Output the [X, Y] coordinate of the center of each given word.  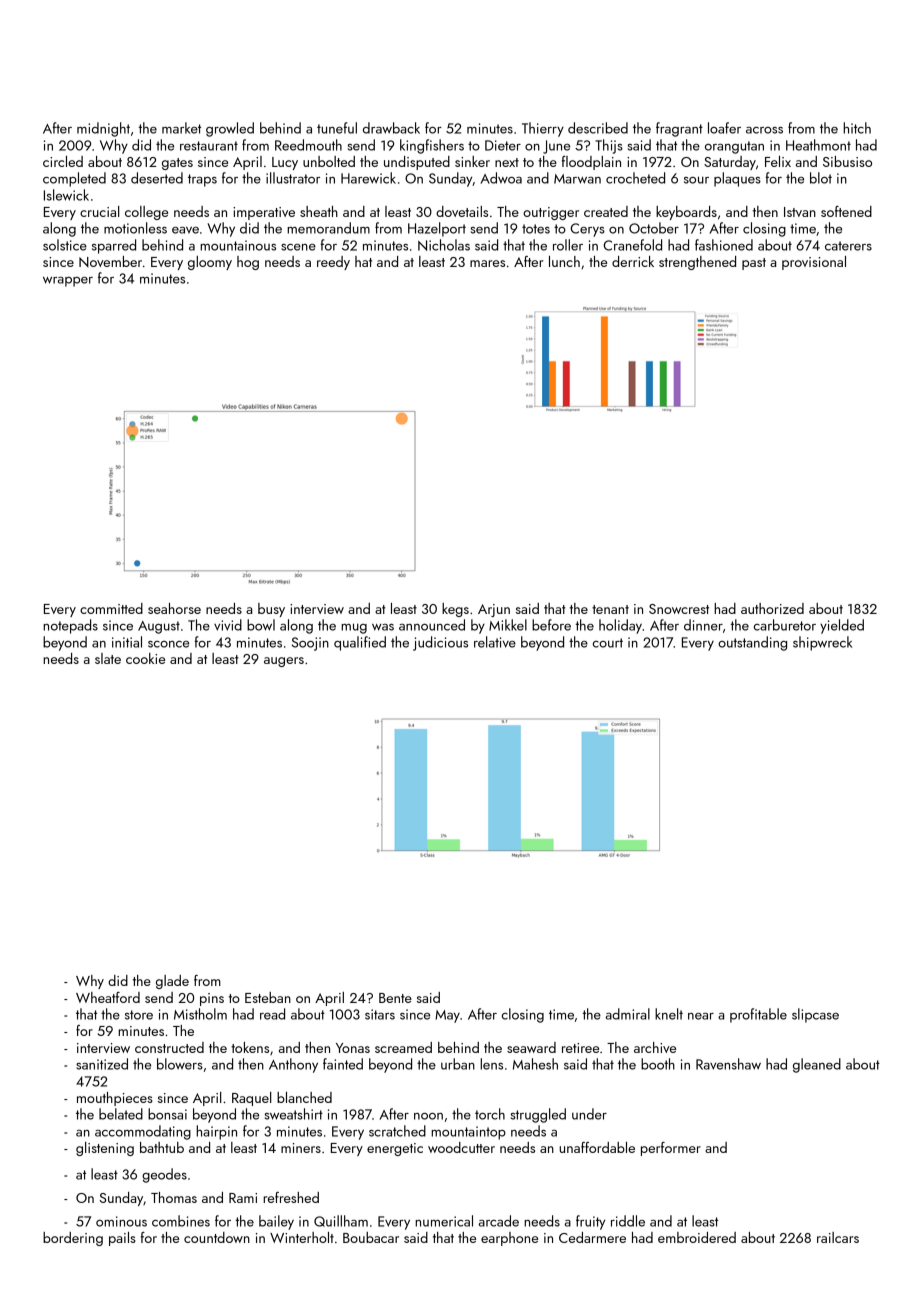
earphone [509, 1239]
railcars [838, 1237]
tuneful [337, 128]
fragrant [679, 129]
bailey [276, 1222]
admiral [628, 1014]
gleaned [817, 1065]
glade [172, 982]
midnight [103, 129]
